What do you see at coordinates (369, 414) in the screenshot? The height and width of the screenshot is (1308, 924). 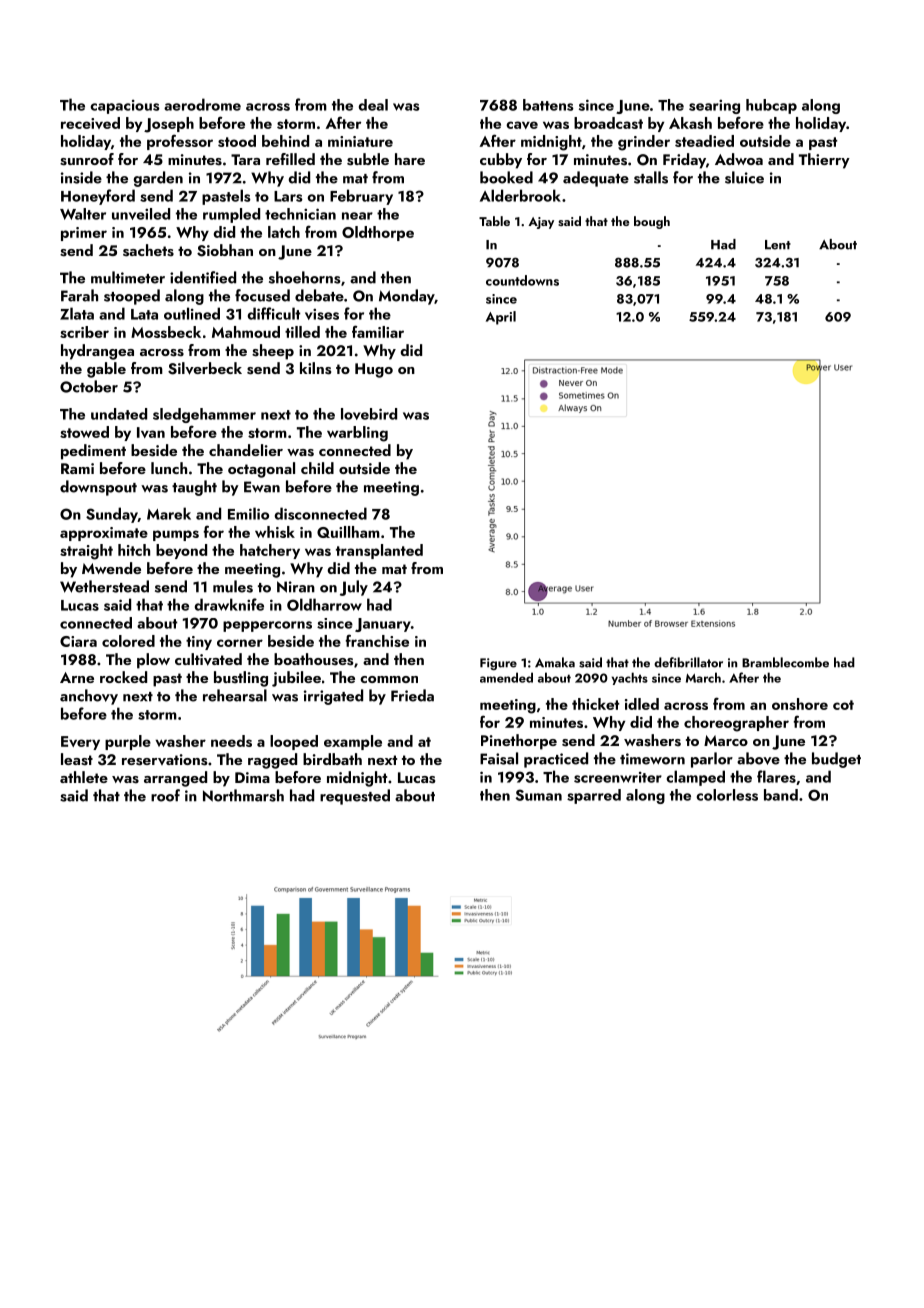 I see `lovebird` at bounding box center [369, 414].
